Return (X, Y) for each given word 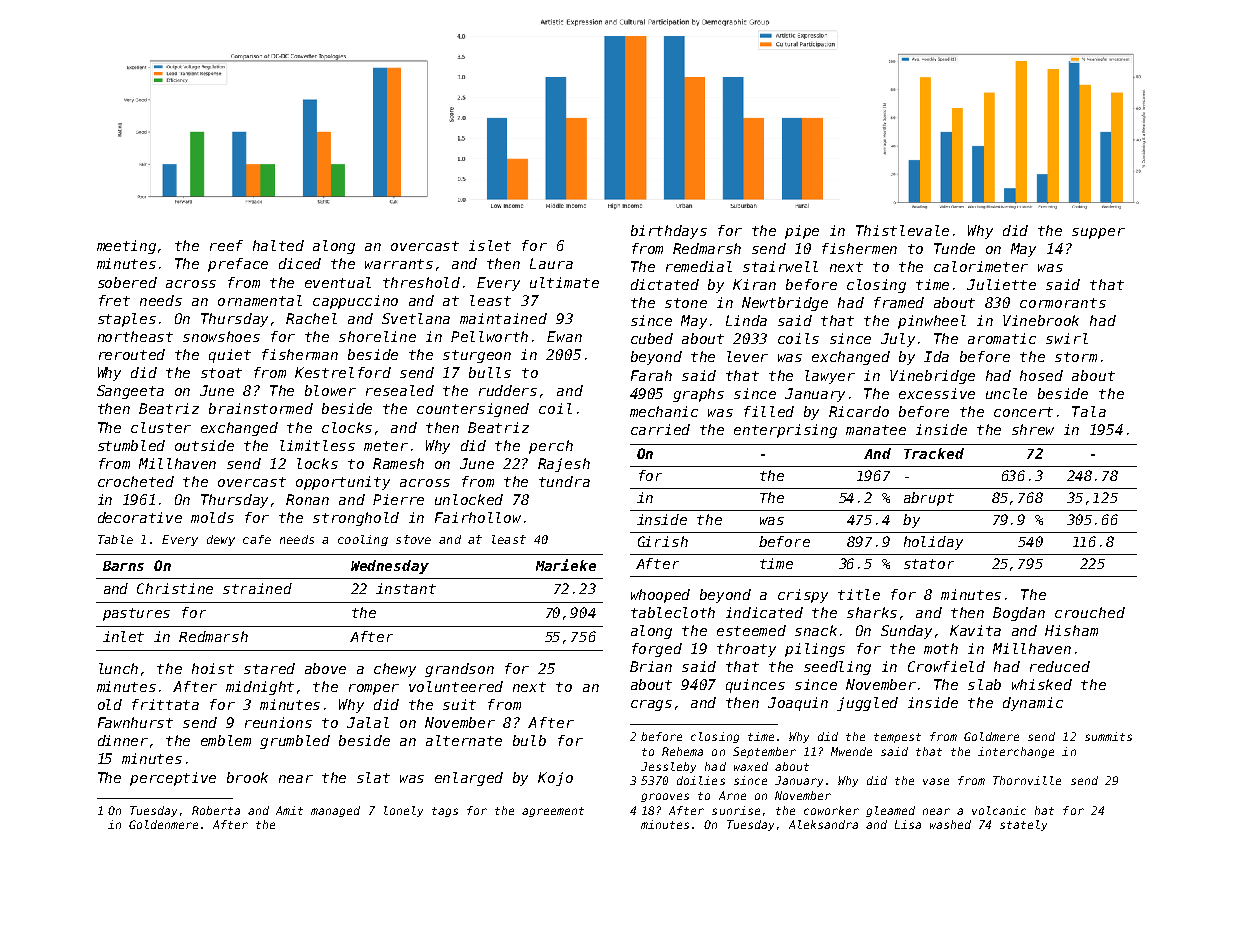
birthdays (669, 232)
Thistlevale (902, 230)
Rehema (682, 751)
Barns (123, 566)
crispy (803, 596)
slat (373, 777)
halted (278, 245)
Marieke (566, 565)
